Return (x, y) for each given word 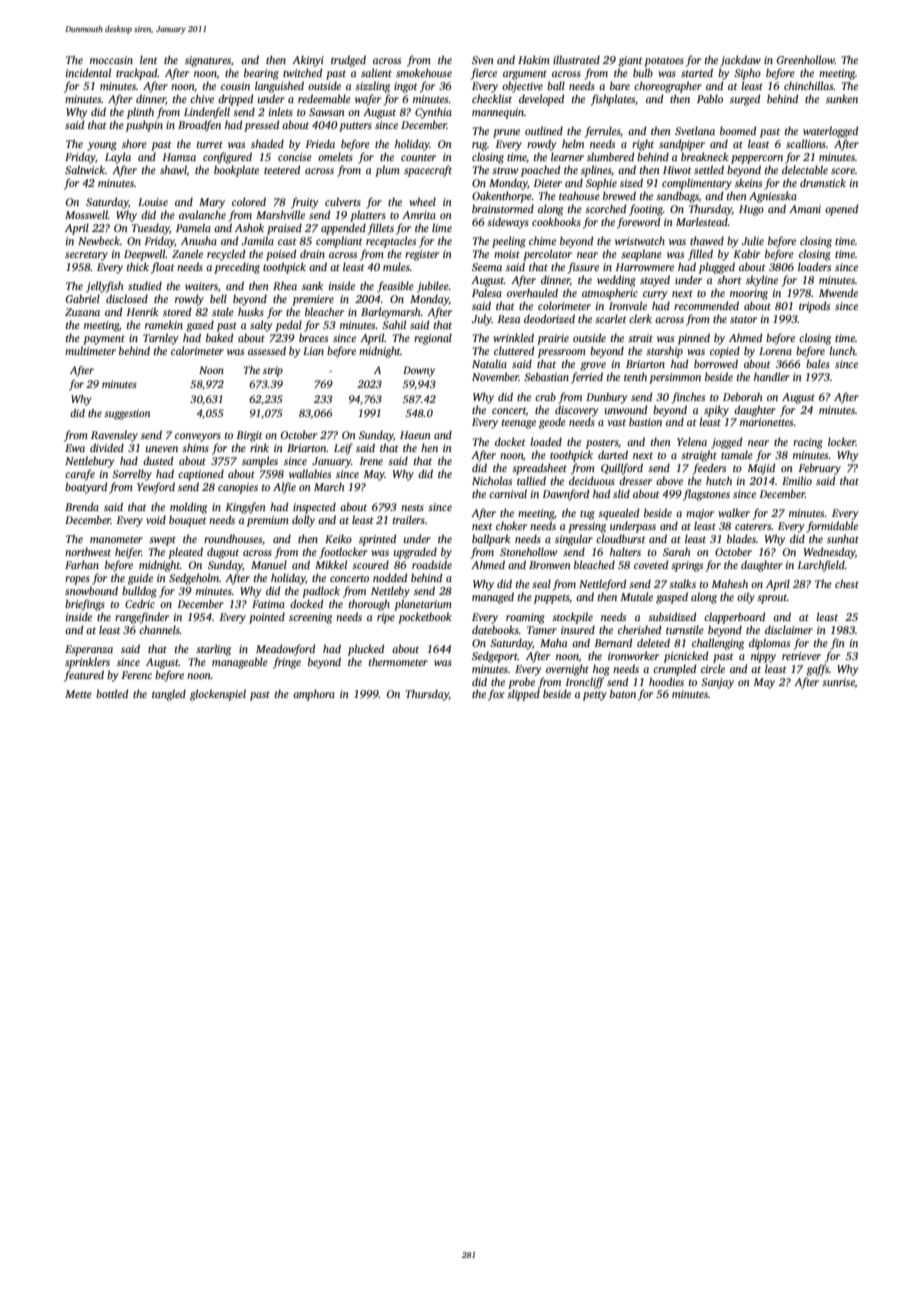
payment (104, 340)
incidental (88, 72)
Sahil (394, 324)
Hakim (534, 59)
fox (496, 695)
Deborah (743, 396)
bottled (112, 693)
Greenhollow (806, 59)
